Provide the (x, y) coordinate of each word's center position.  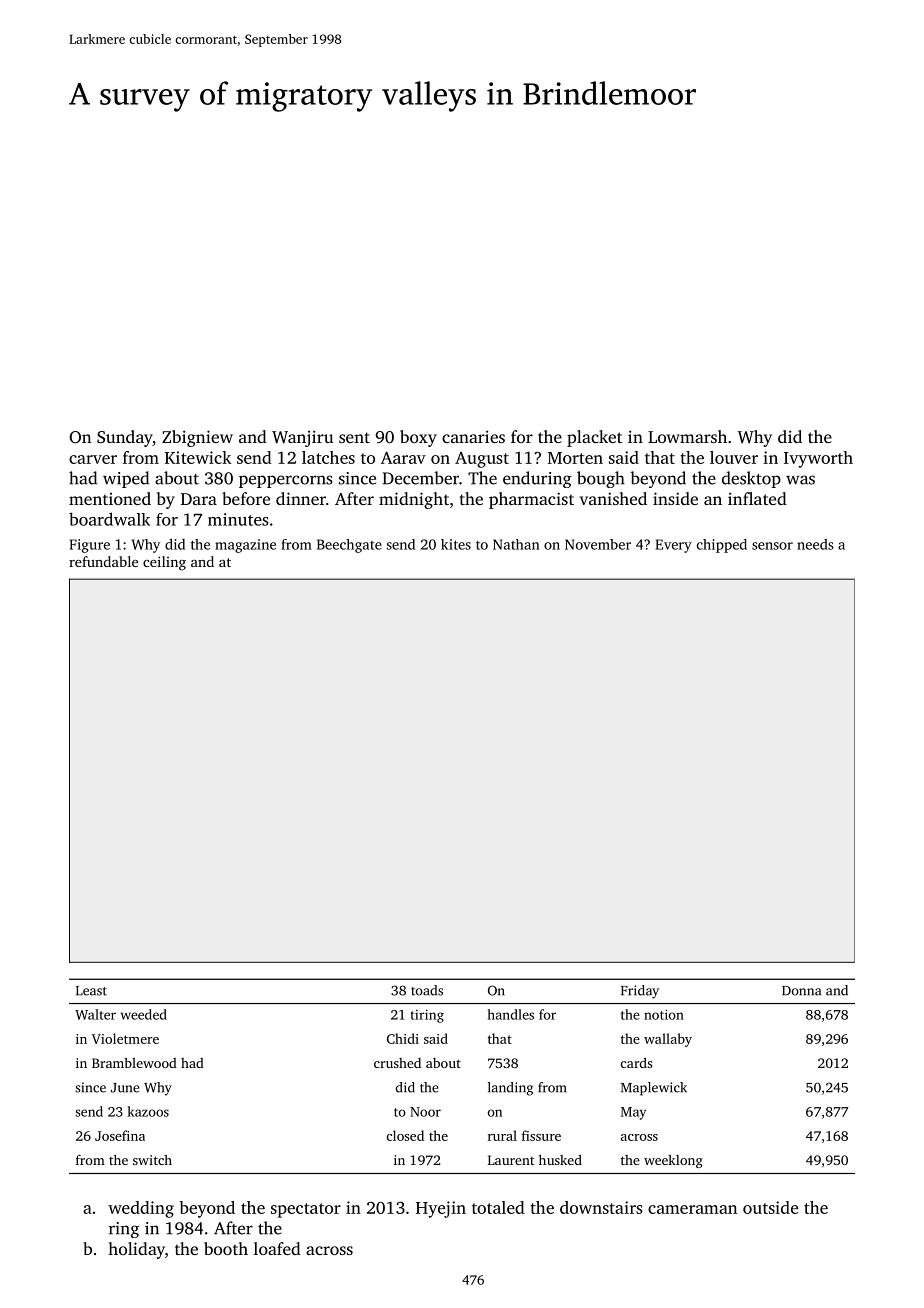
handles (511, 1014)
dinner (301, 498)
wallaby (668, 1040)
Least (91, 991)
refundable (103, 561)
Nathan (516, 544)
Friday (640, 992)
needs (815, 544)
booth (226, 1248)
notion (664, 1014)
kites (456, 544)
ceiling (164, 563)
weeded (144, 1014)
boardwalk (109, 519)
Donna (801, 991)
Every (673, 546)
